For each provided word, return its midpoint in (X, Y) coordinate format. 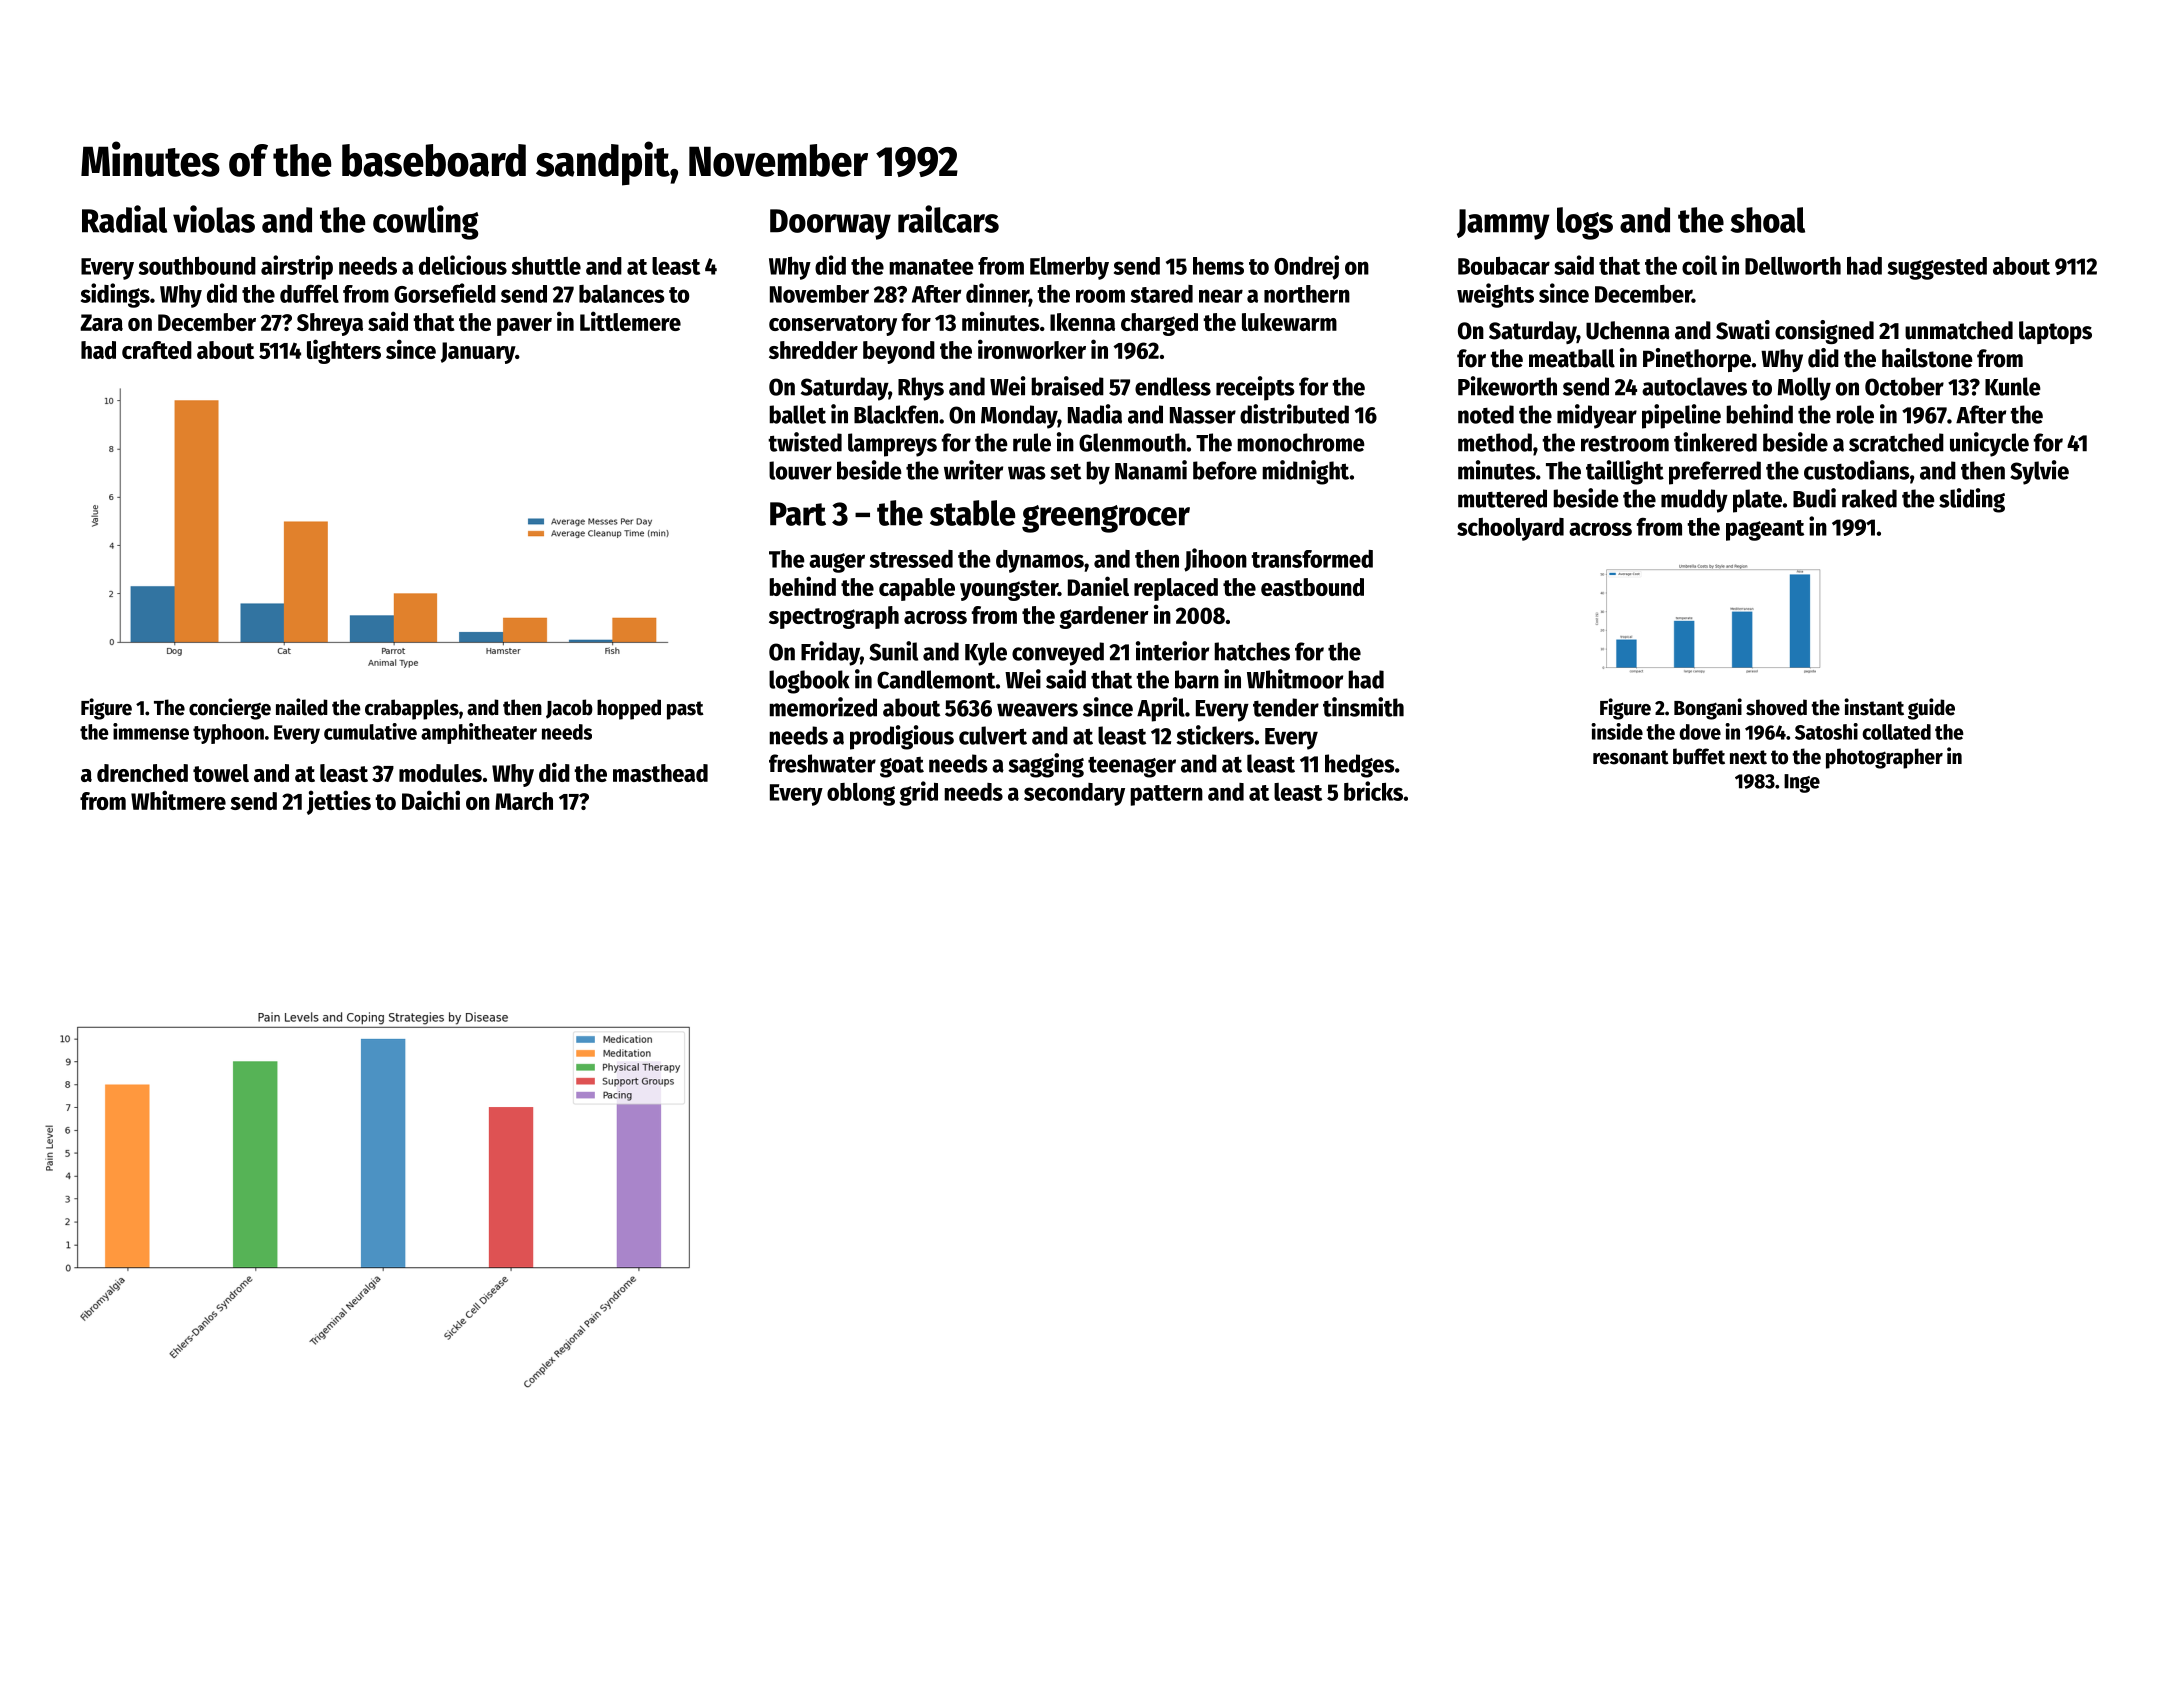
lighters (344, 351)
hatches (1252, 651)
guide (1931, 709)
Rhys (921, 389)
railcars (948, 219)
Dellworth (1793, 266)
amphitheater (479, 733)
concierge (230, 709)
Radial (124, 219)
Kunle (2013, 386)
